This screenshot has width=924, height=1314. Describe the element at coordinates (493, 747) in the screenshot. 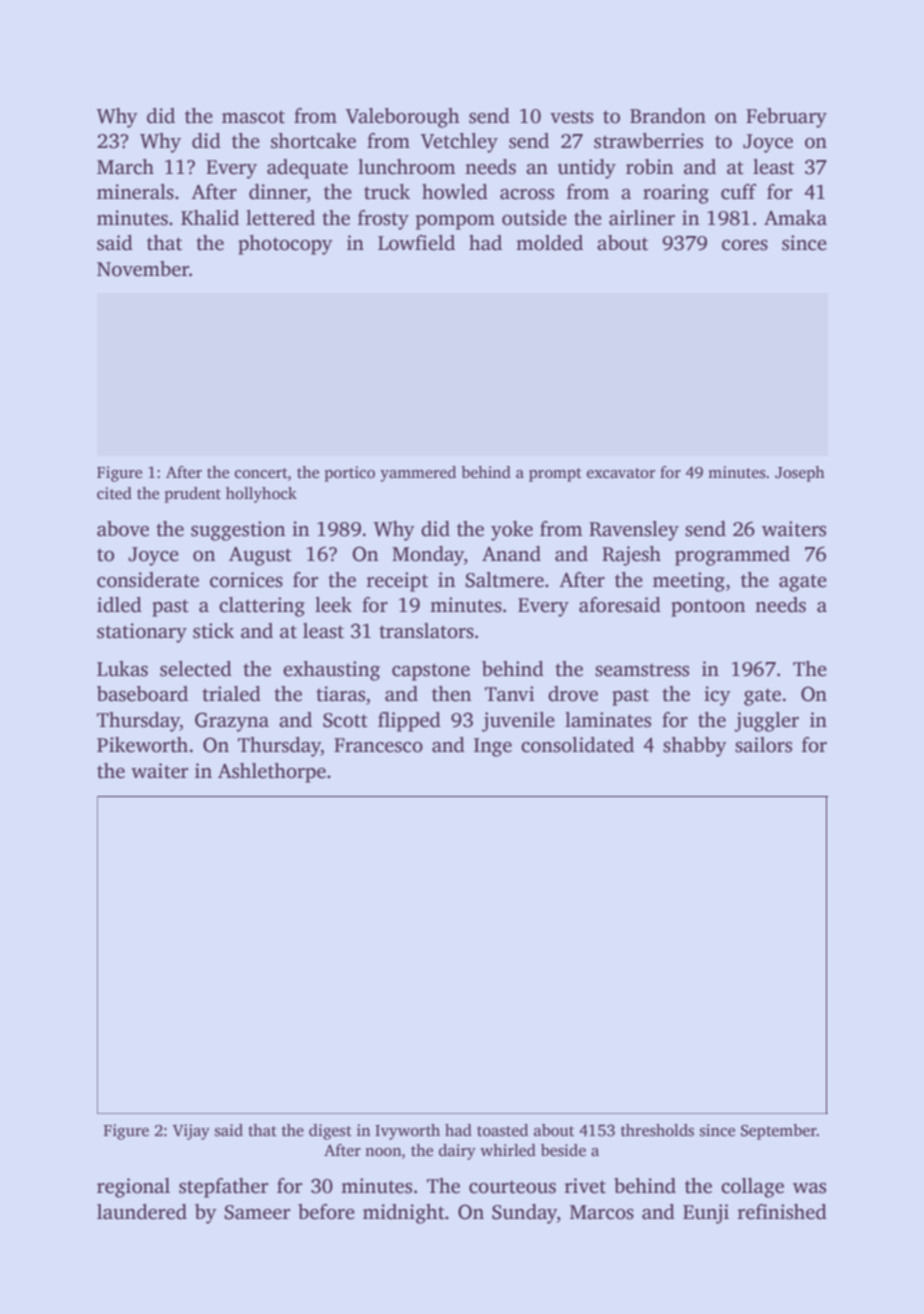

I see `Inge` at that location.
